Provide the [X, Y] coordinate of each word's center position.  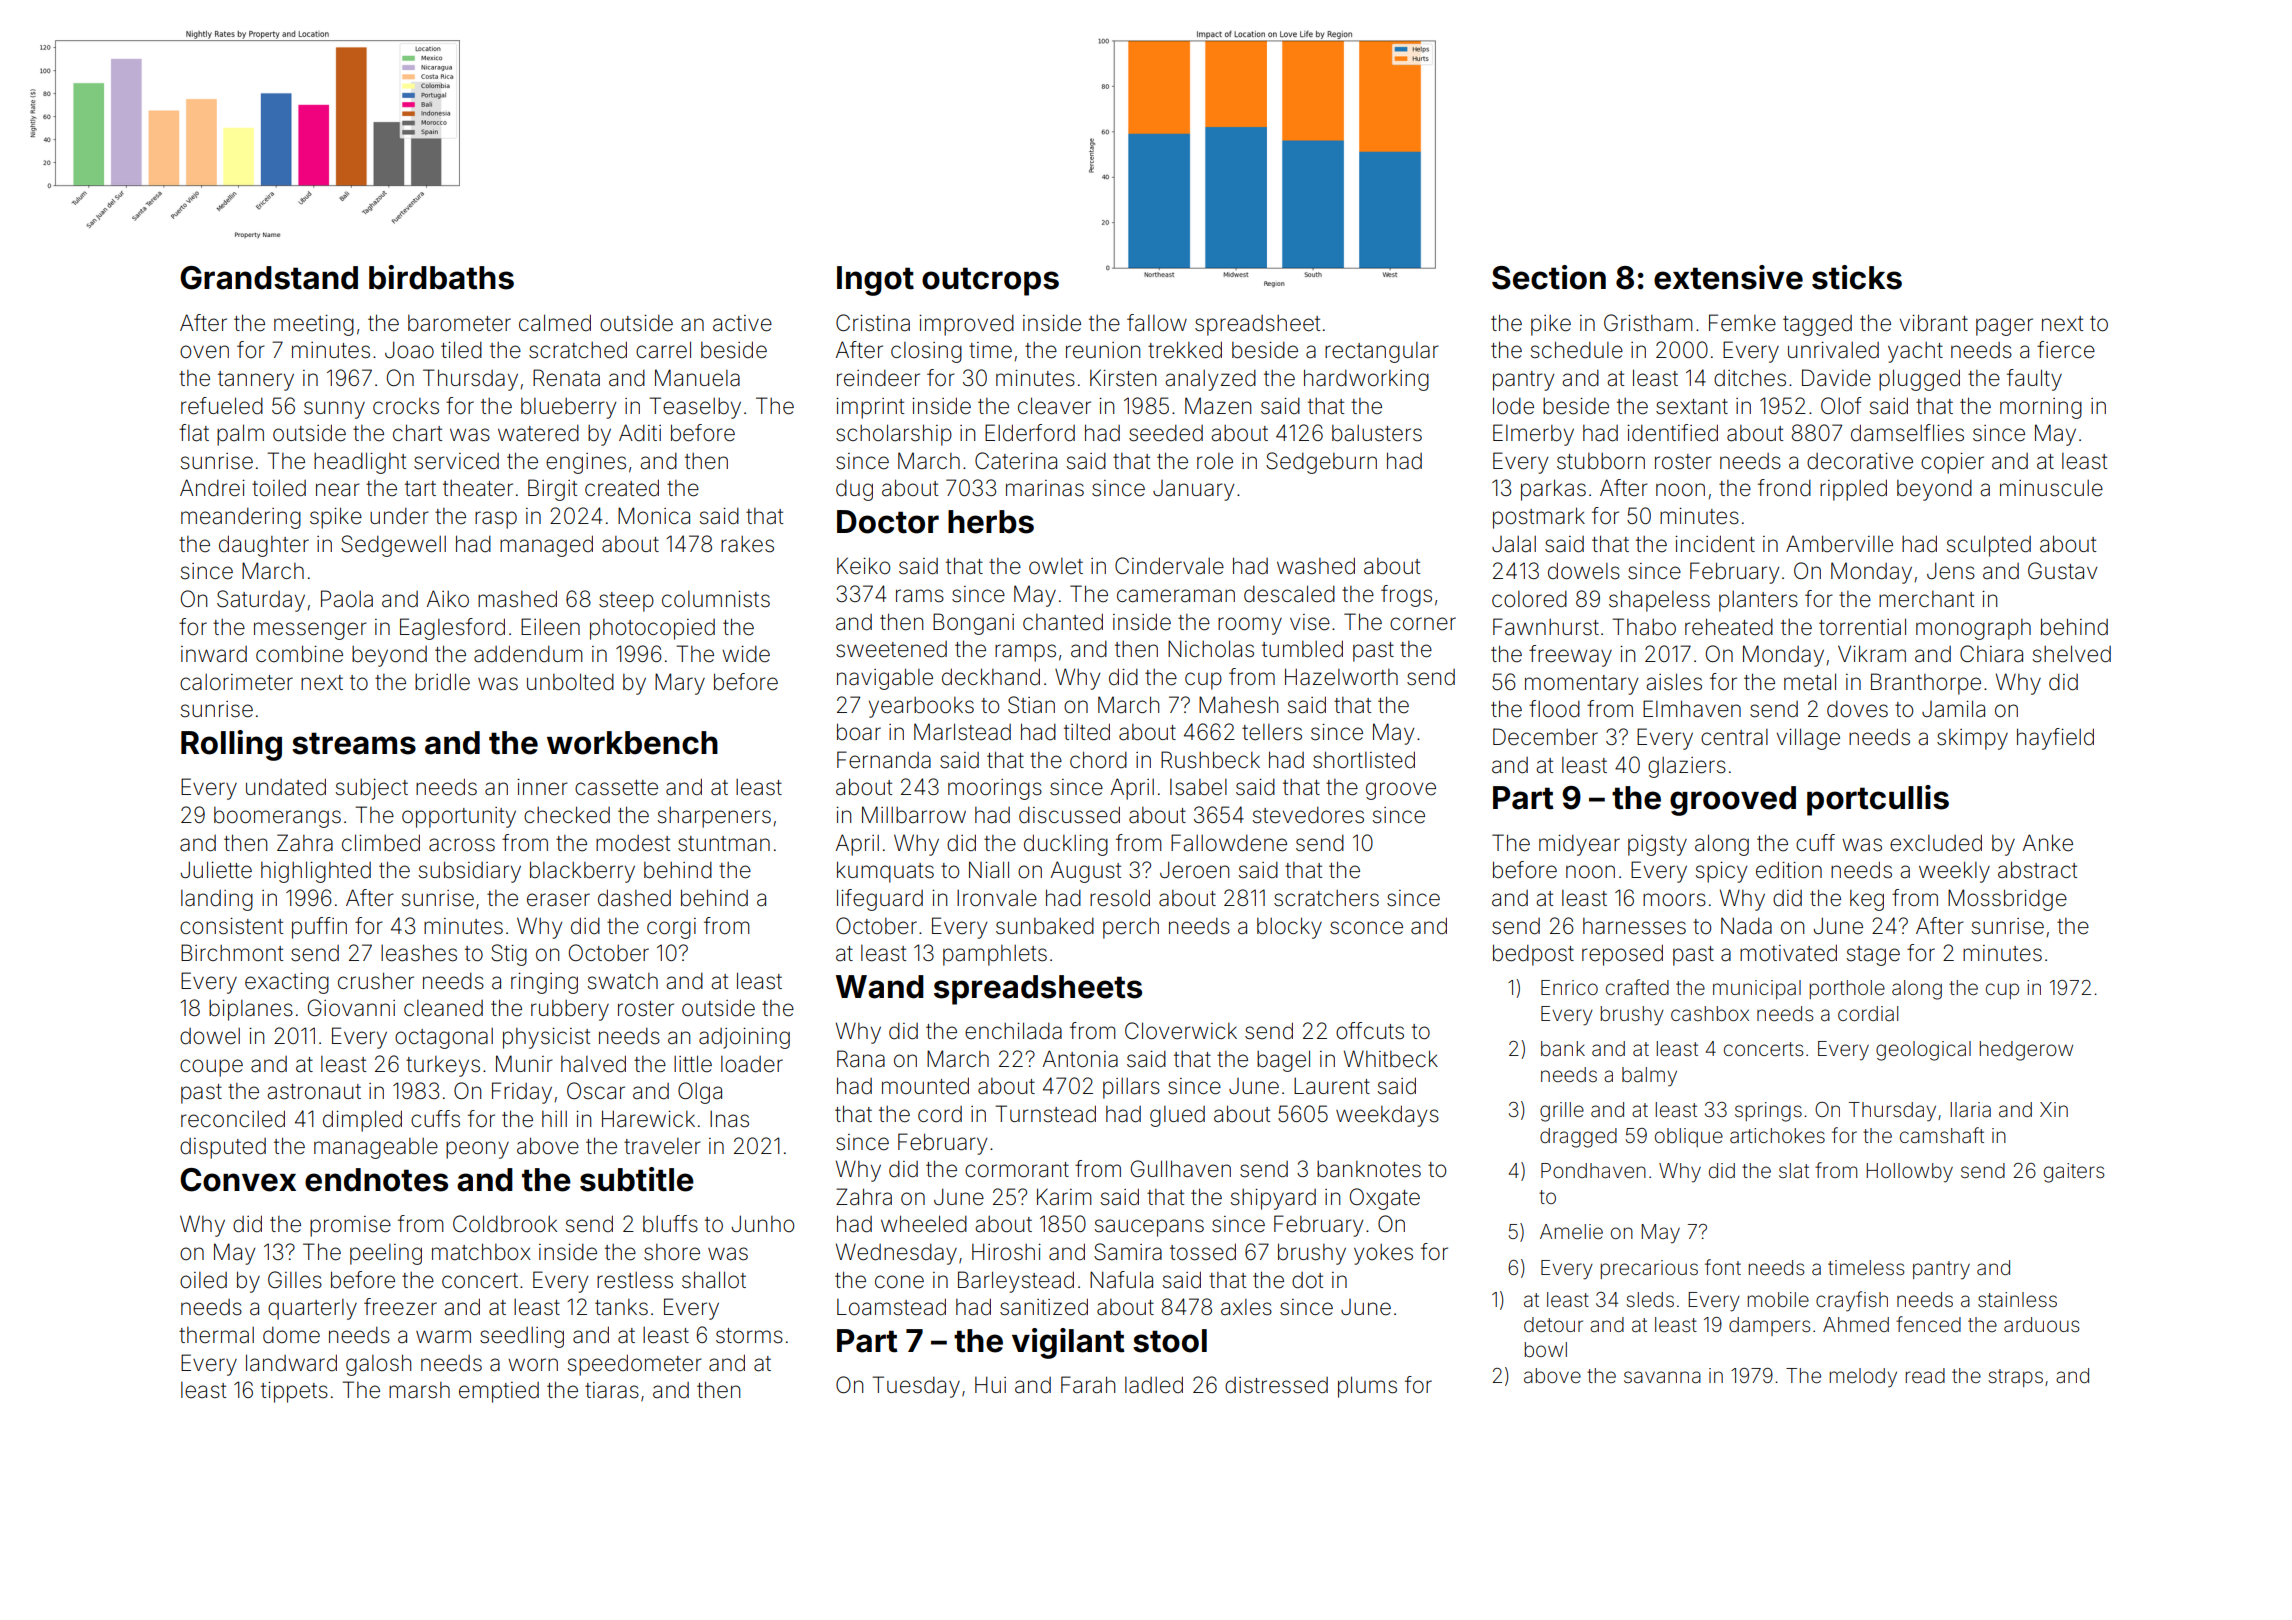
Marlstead [962, 732]
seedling [522, 1337]
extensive [1728, 277]
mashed [517, 599]
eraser [558, 900]
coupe [211, 1068]
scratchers [1326, 898]
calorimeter [236, 682]
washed [1316, 566]
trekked [1185, 350]
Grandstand [269, 278]
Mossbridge [2007, 900]
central [1734, 737]
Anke [2048, 843]
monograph [1973, 629]
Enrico [1569, 987]
